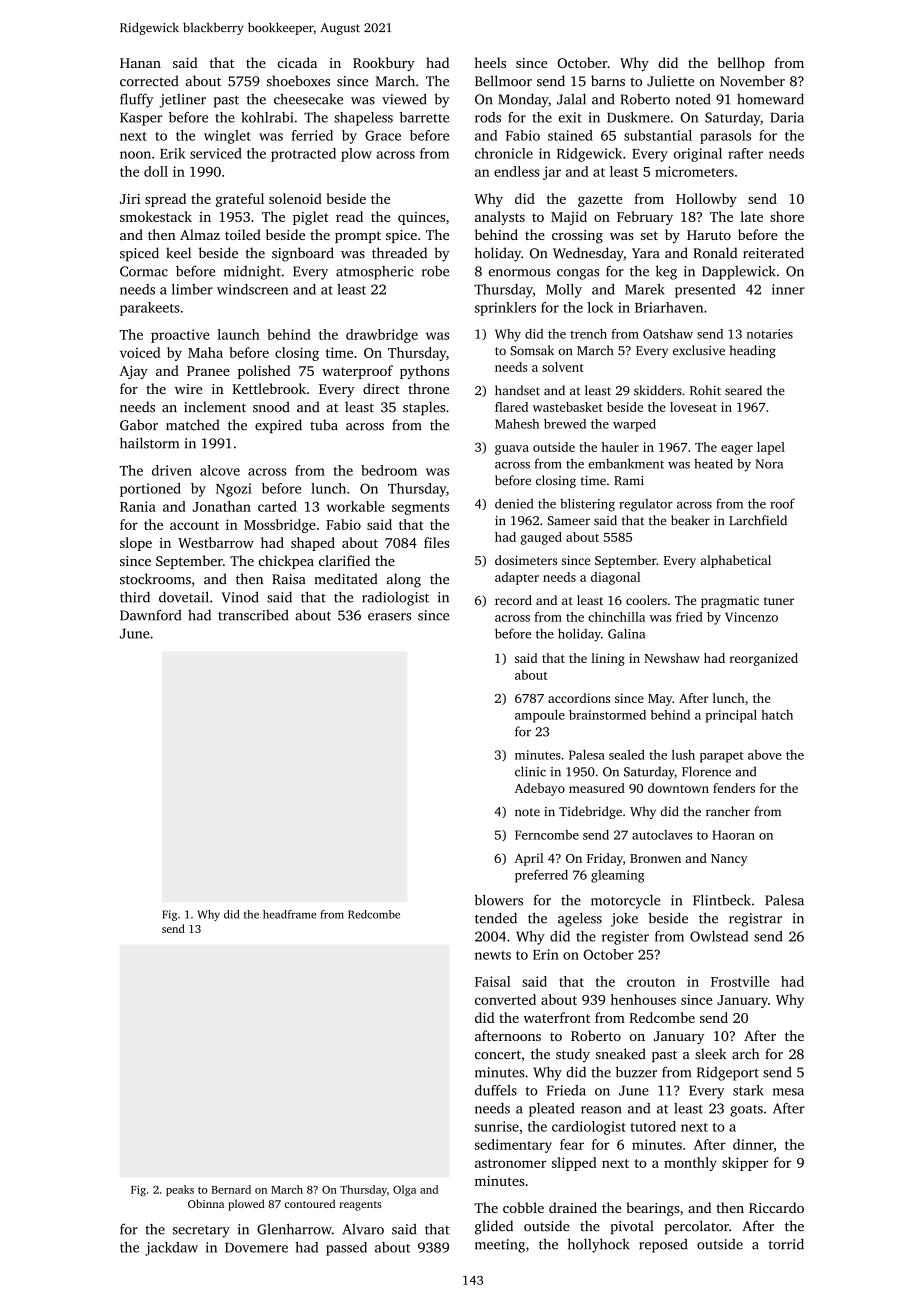 The image size is (924, 1308). Describe the element at coordinates (363, 1229) in the screenshot. I see `Alvaro` at that location.
